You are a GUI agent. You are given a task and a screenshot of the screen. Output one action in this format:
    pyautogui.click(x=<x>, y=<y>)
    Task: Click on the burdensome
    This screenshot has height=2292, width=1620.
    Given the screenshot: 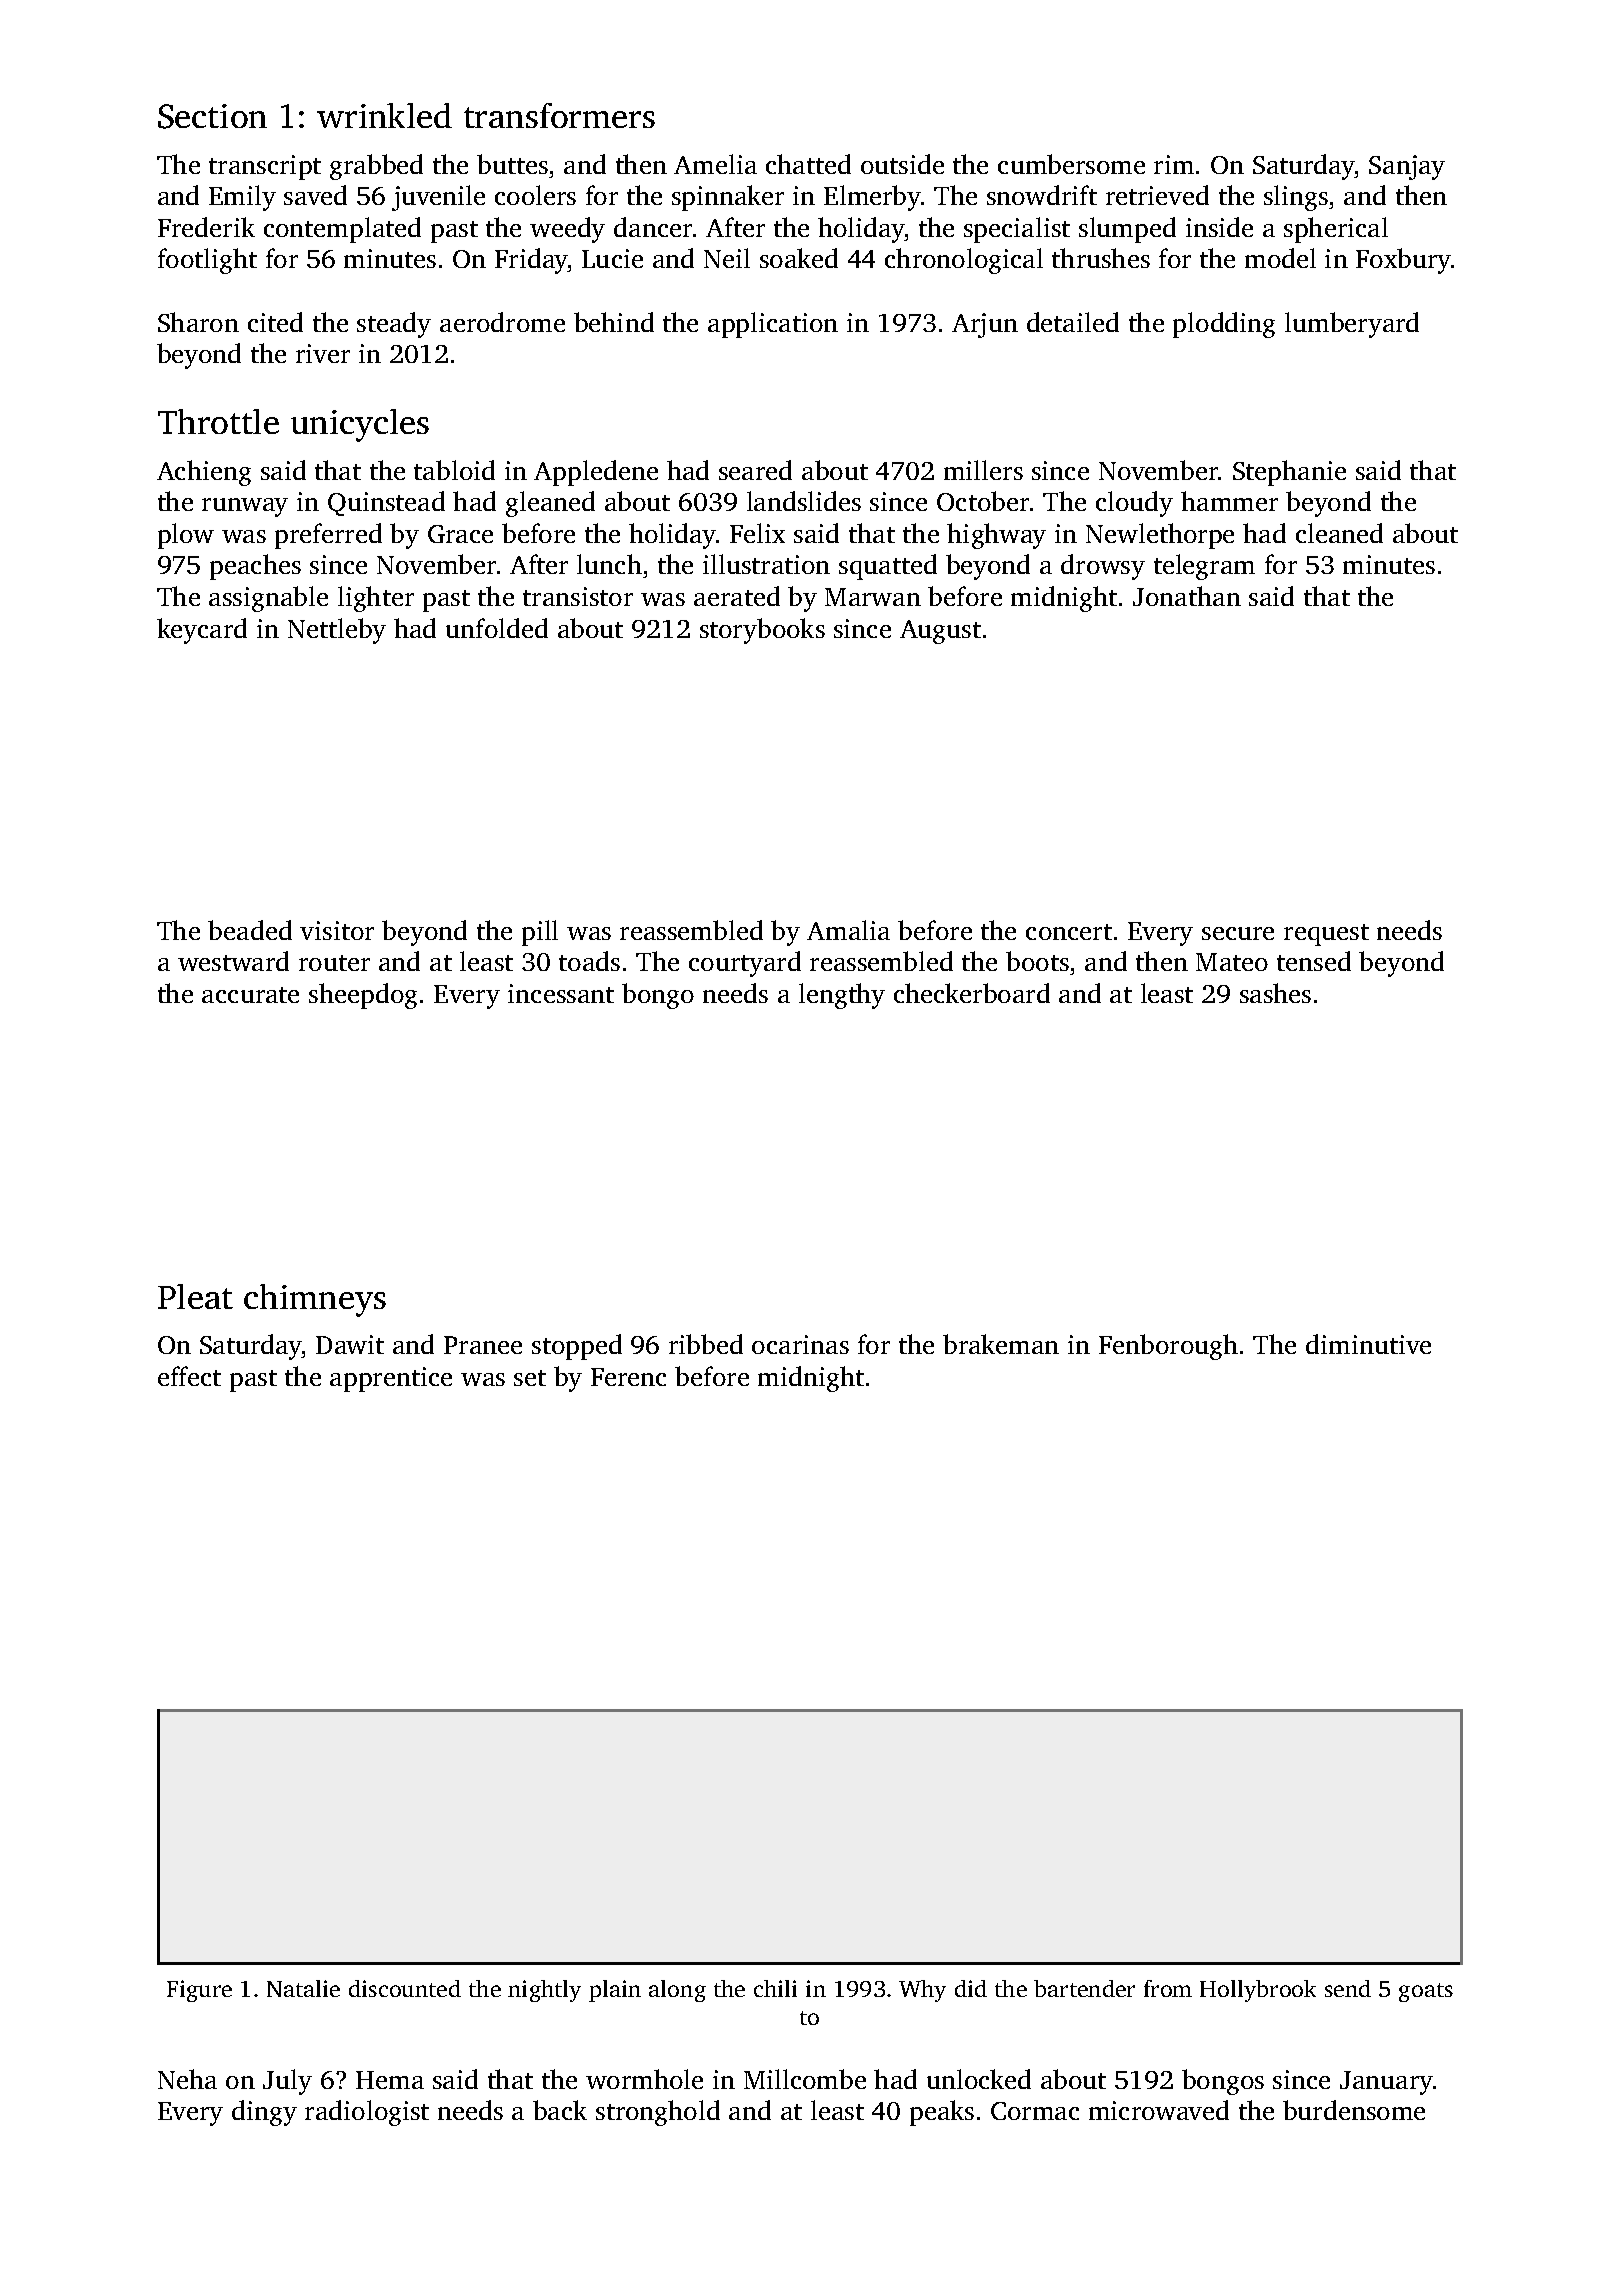 What is the action you would take?
    pyautogui.click(x=1354, y=2110)
